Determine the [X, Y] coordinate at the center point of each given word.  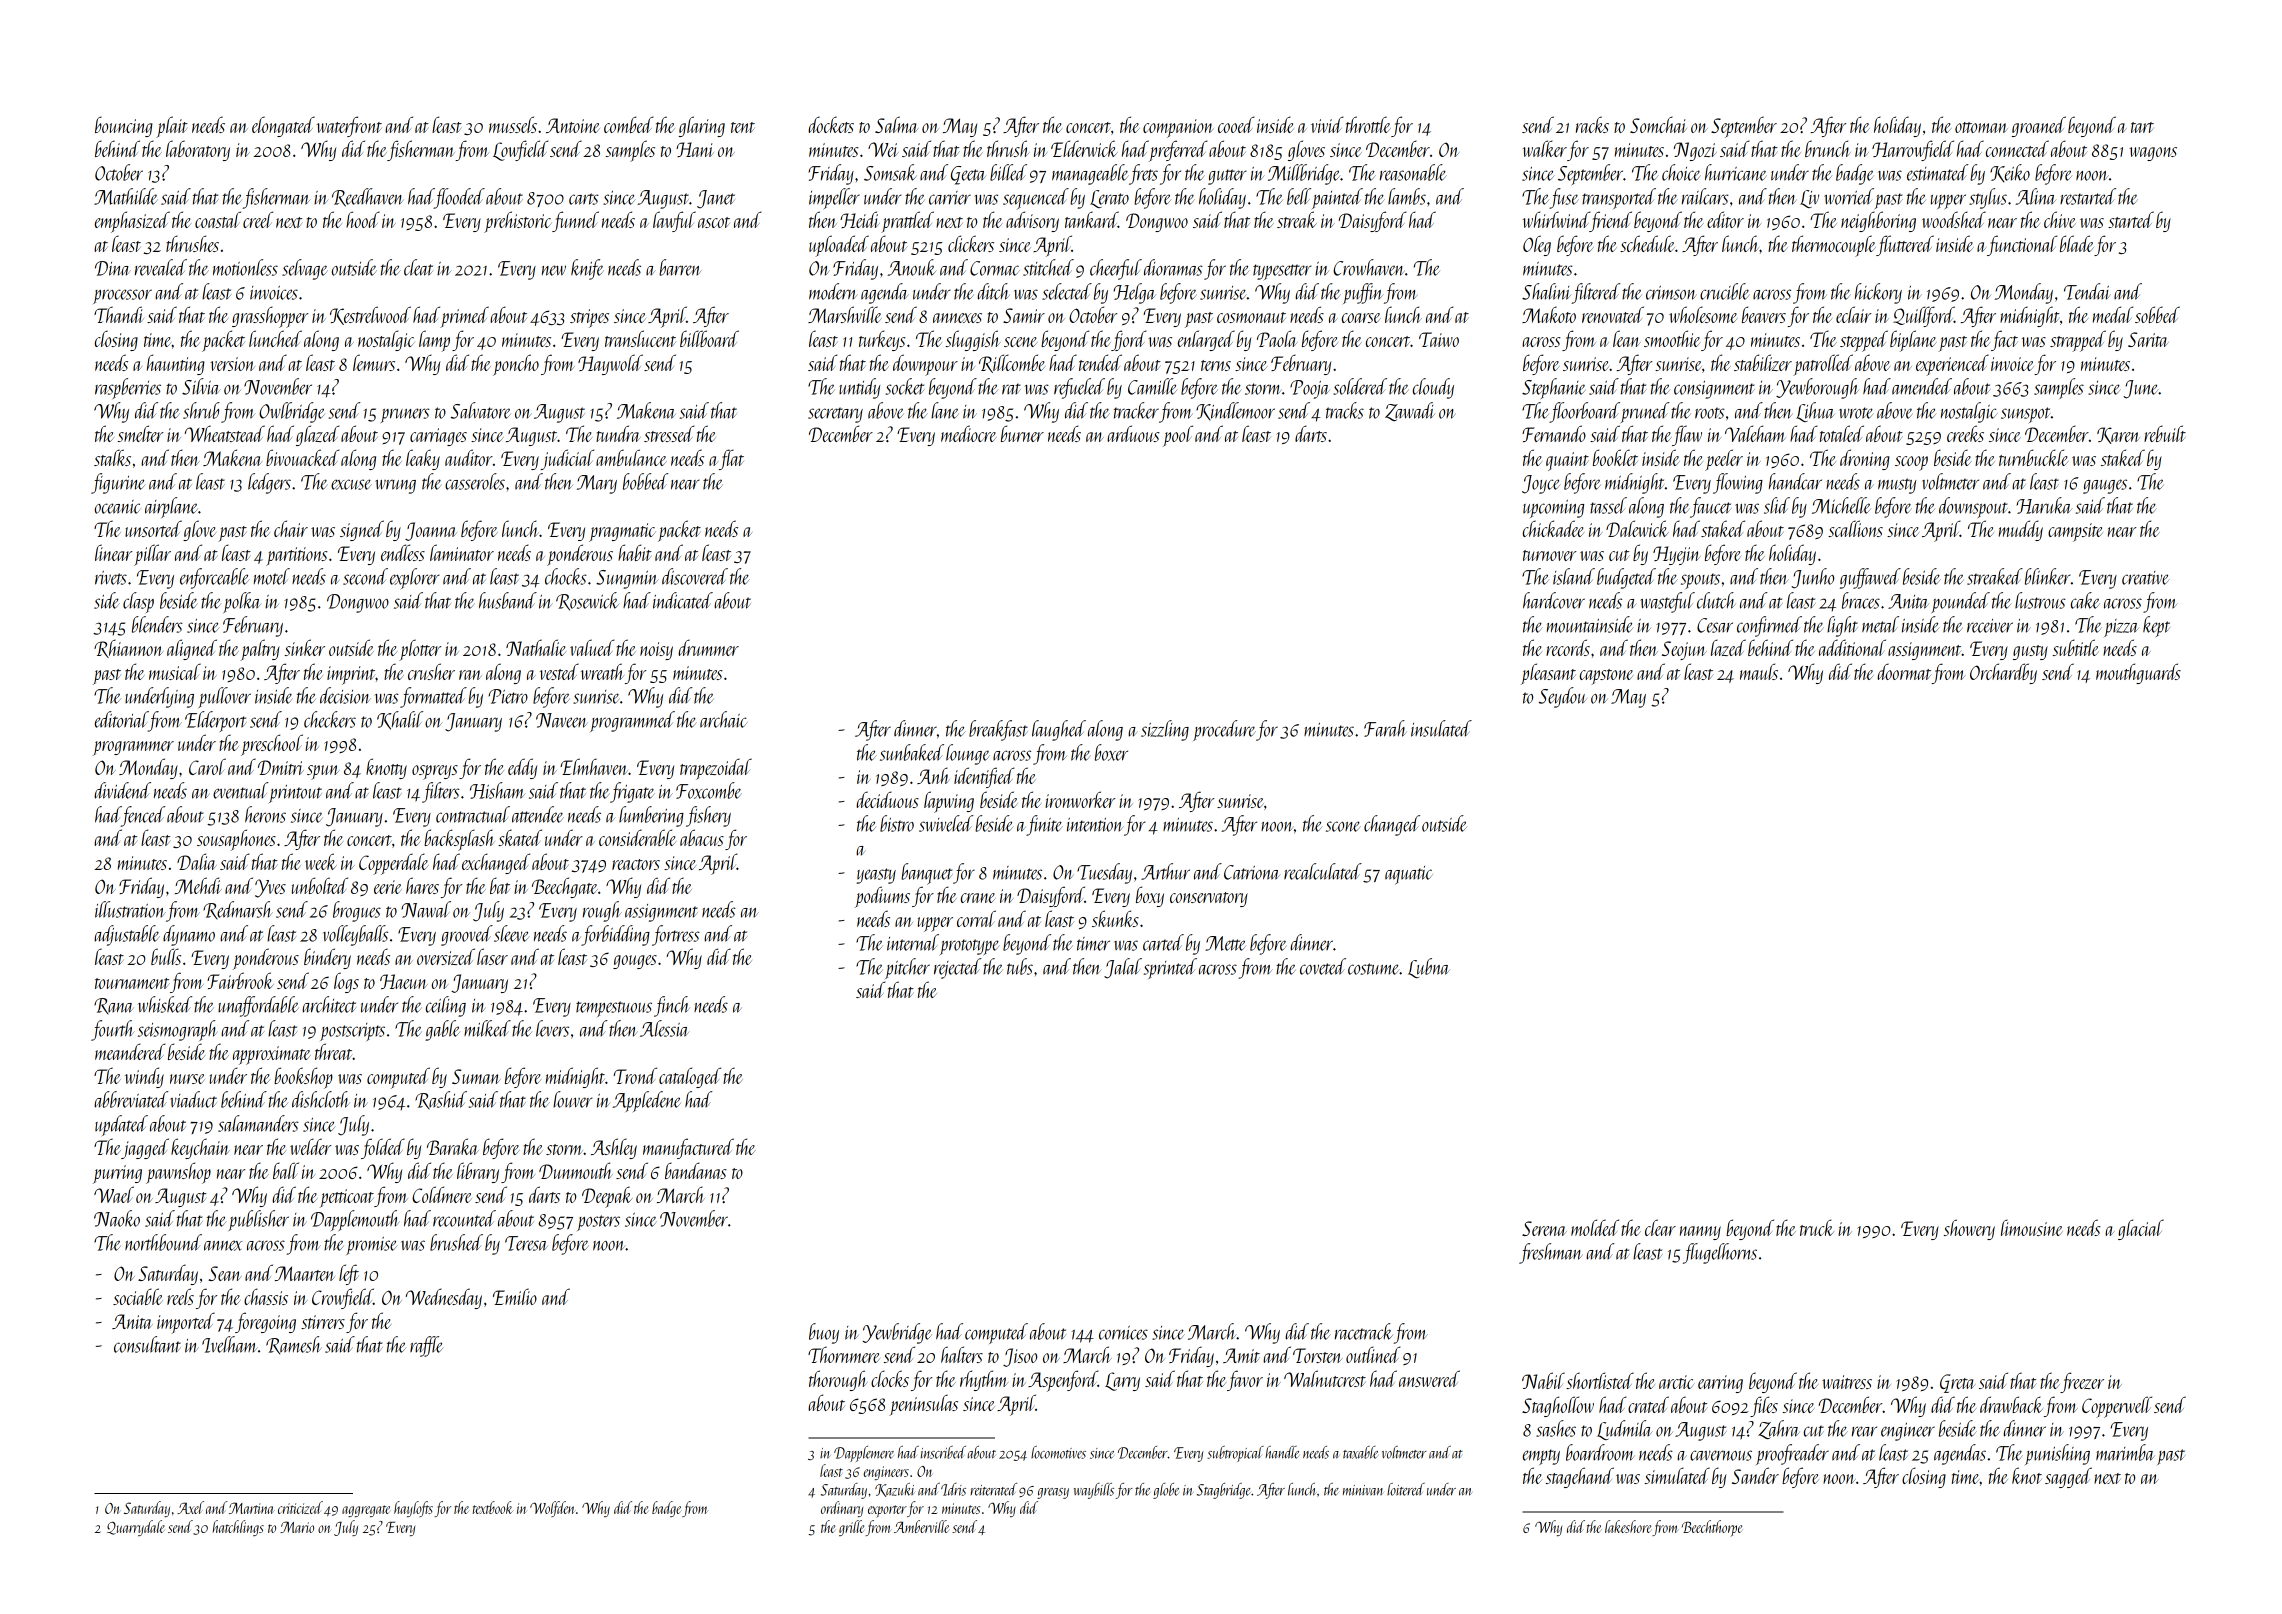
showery [1969, 1229]
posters [598, 1223]
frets [1143, 174]
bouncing [124, 126]
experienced [1952, 365]
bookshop [303, 1078]
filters [441, 792]
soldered [1360, 386]
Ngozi [1695, 151]
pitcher [907, 968]
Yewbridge [896, 1333]
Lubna [1429, 968]
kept [2156, 626]
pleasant [1548, 674]
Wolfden [552, 1509]
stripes [589, 318]
